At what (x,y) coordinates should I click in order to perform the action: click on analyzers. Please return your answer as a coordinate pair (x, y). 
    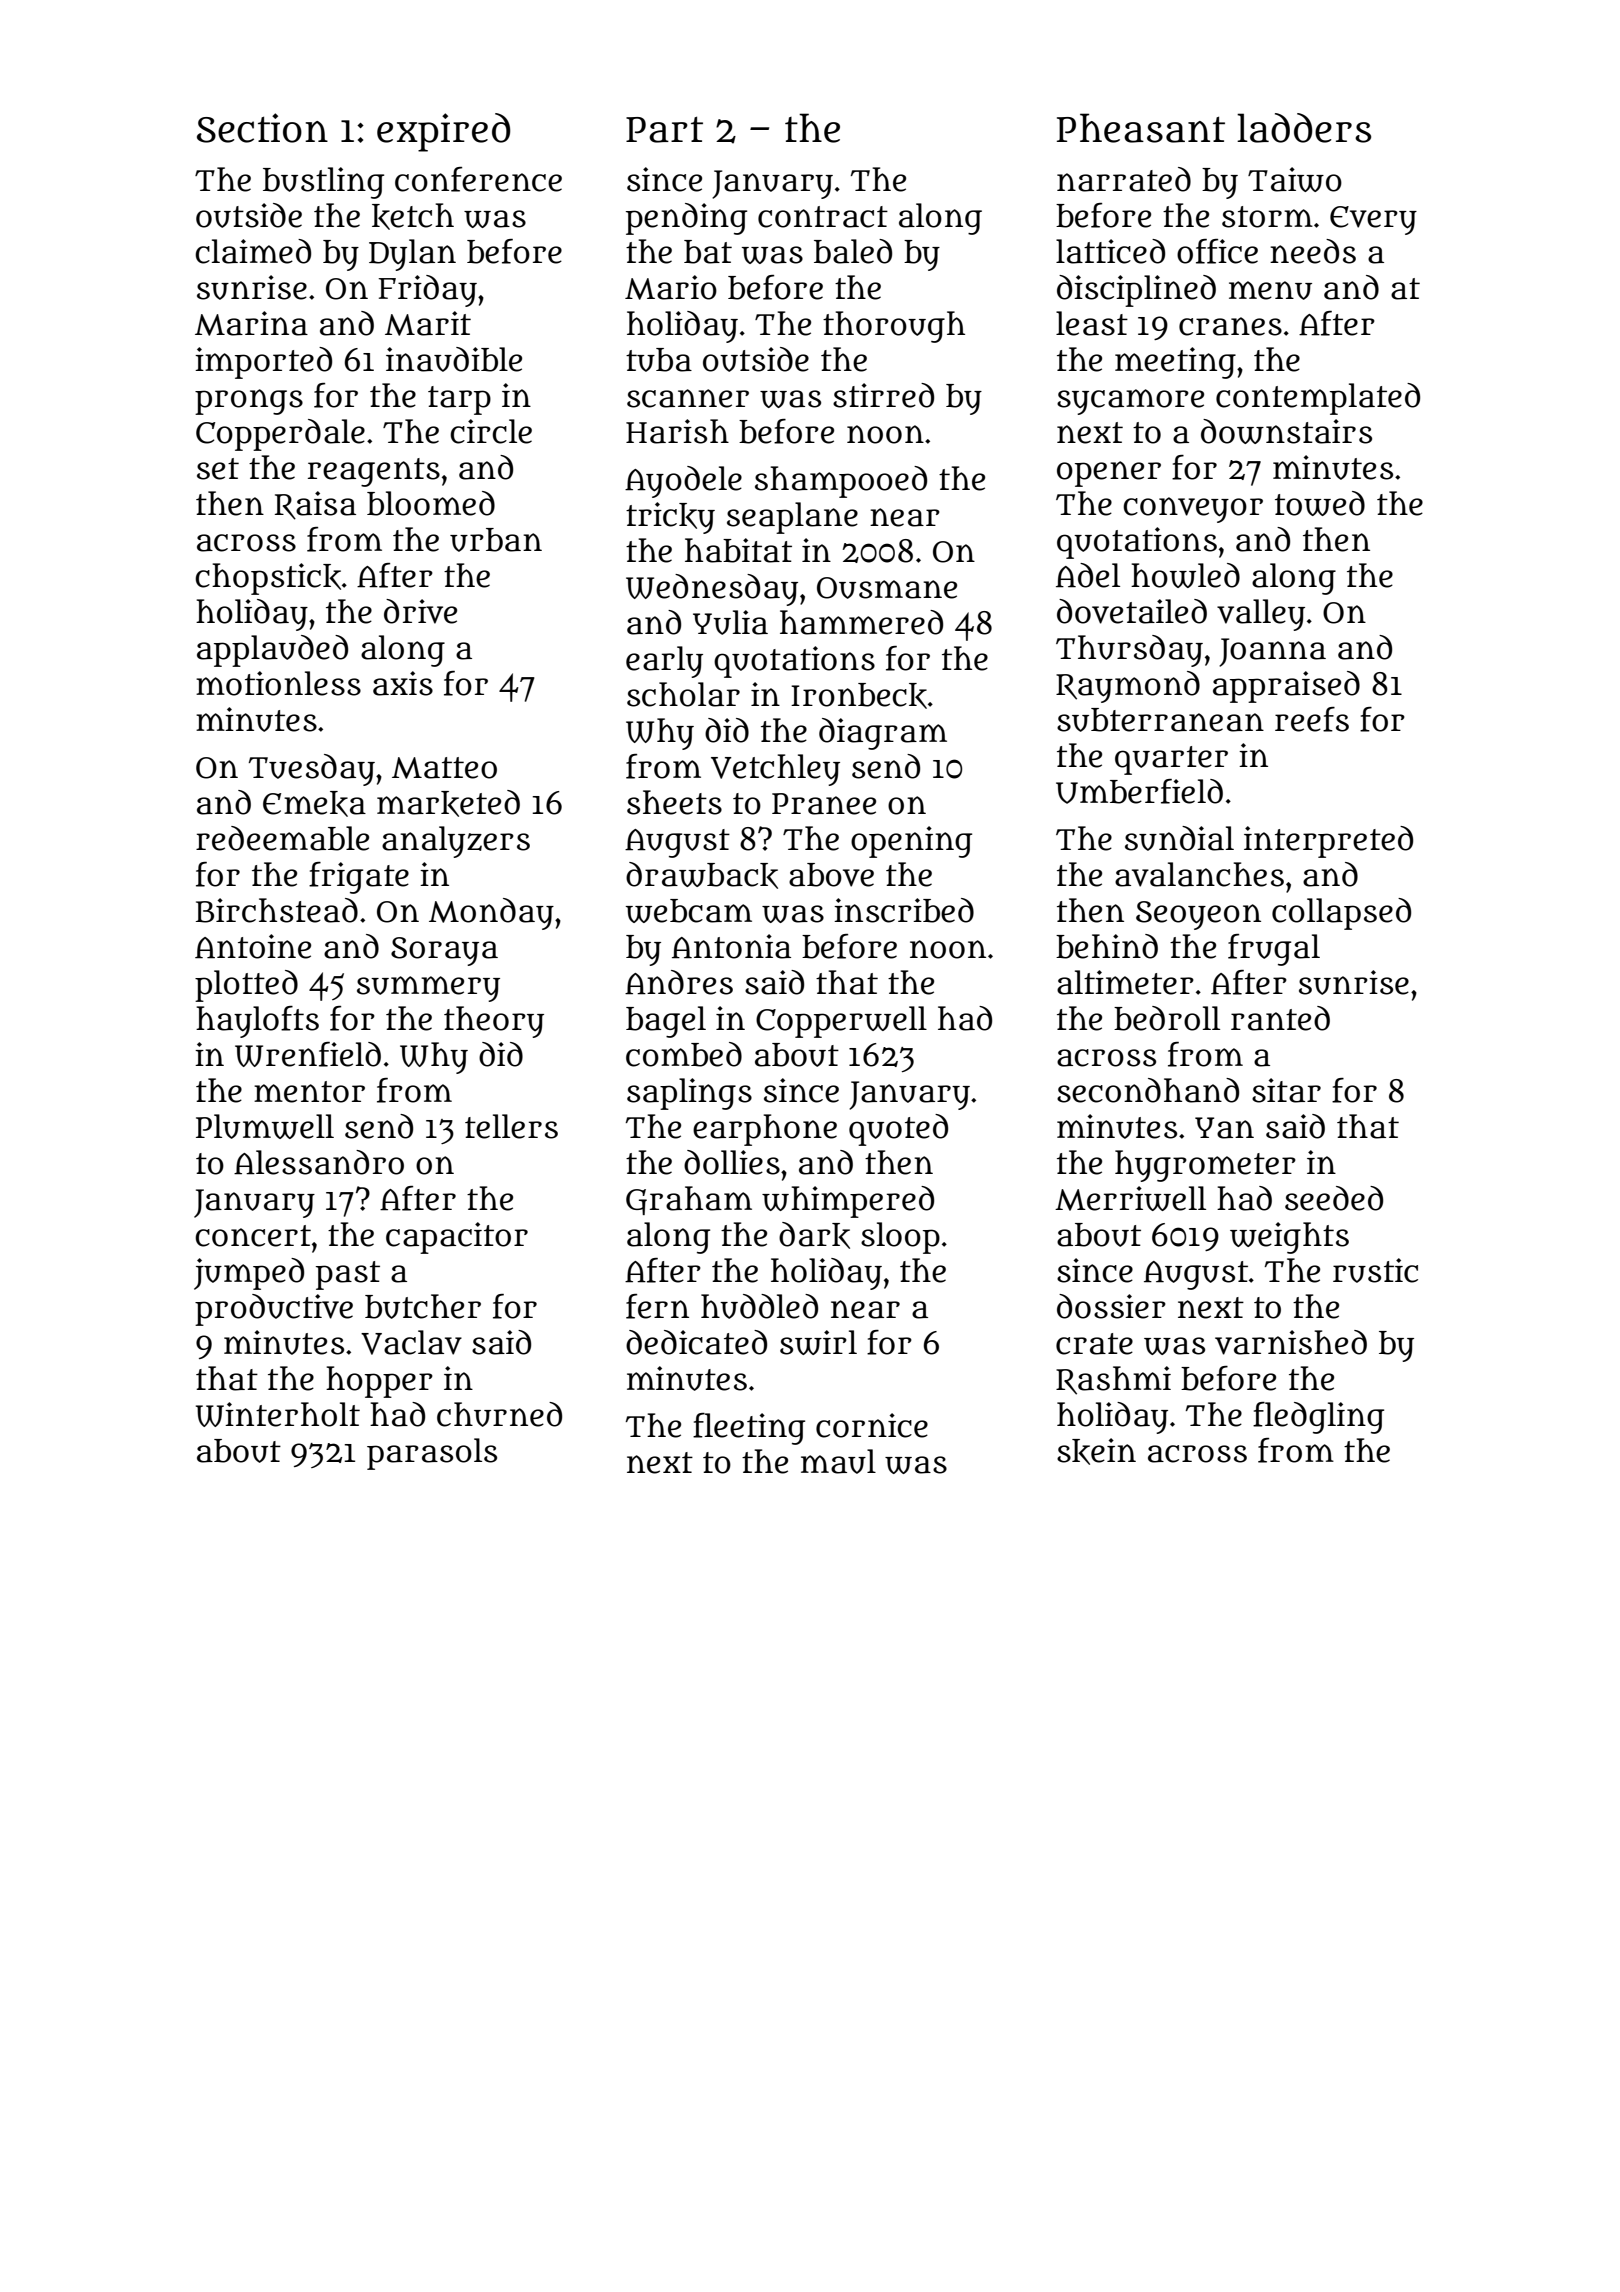
    Looking at the image, I should click on (456, 842).
